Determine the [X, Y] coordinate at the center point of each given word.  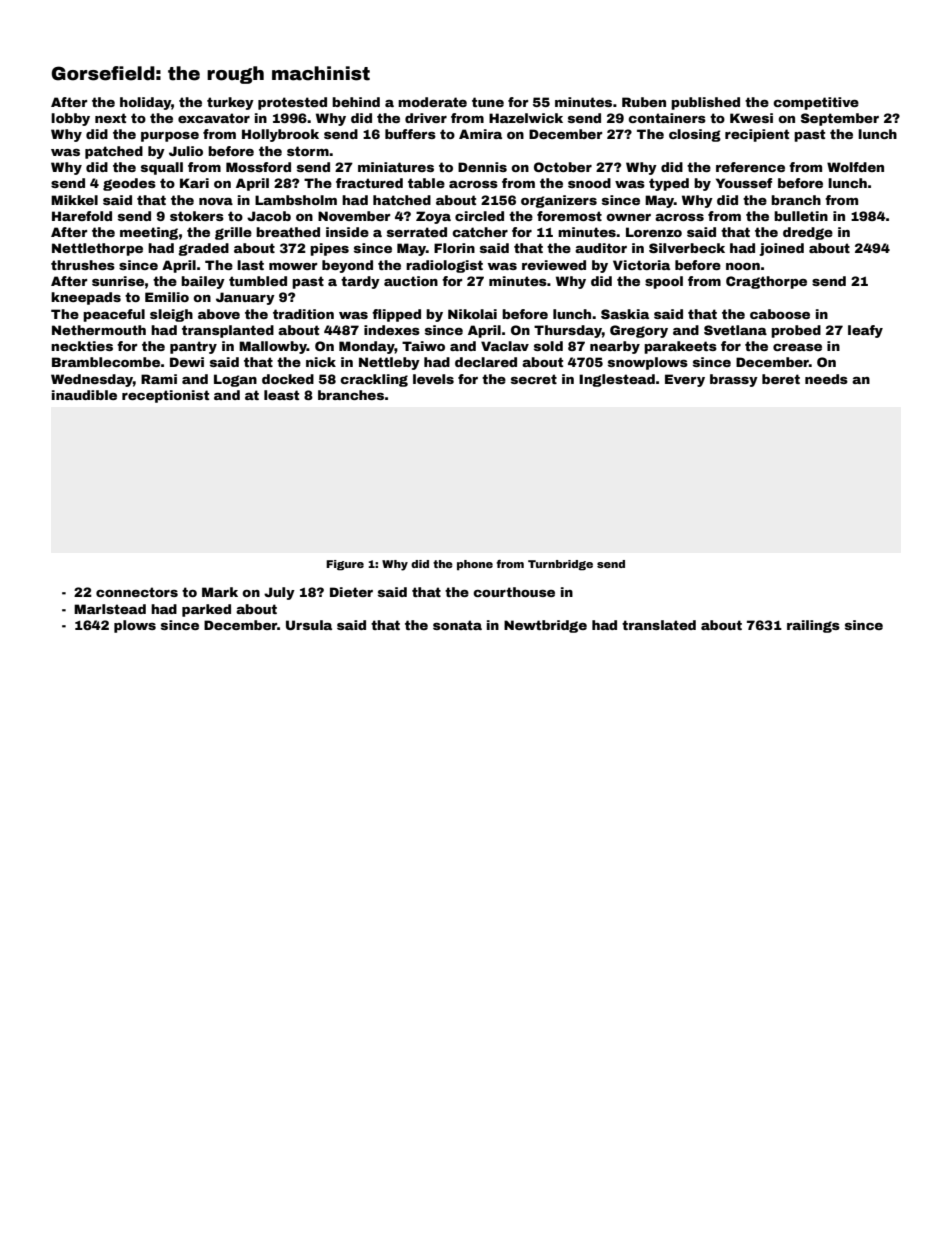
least [281, 395]
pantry [193, 347]
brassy [734, 380]
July [279, 593]
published [705, 103]
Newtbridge [545, 626]
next [110, 118]
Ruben [644, 102]
